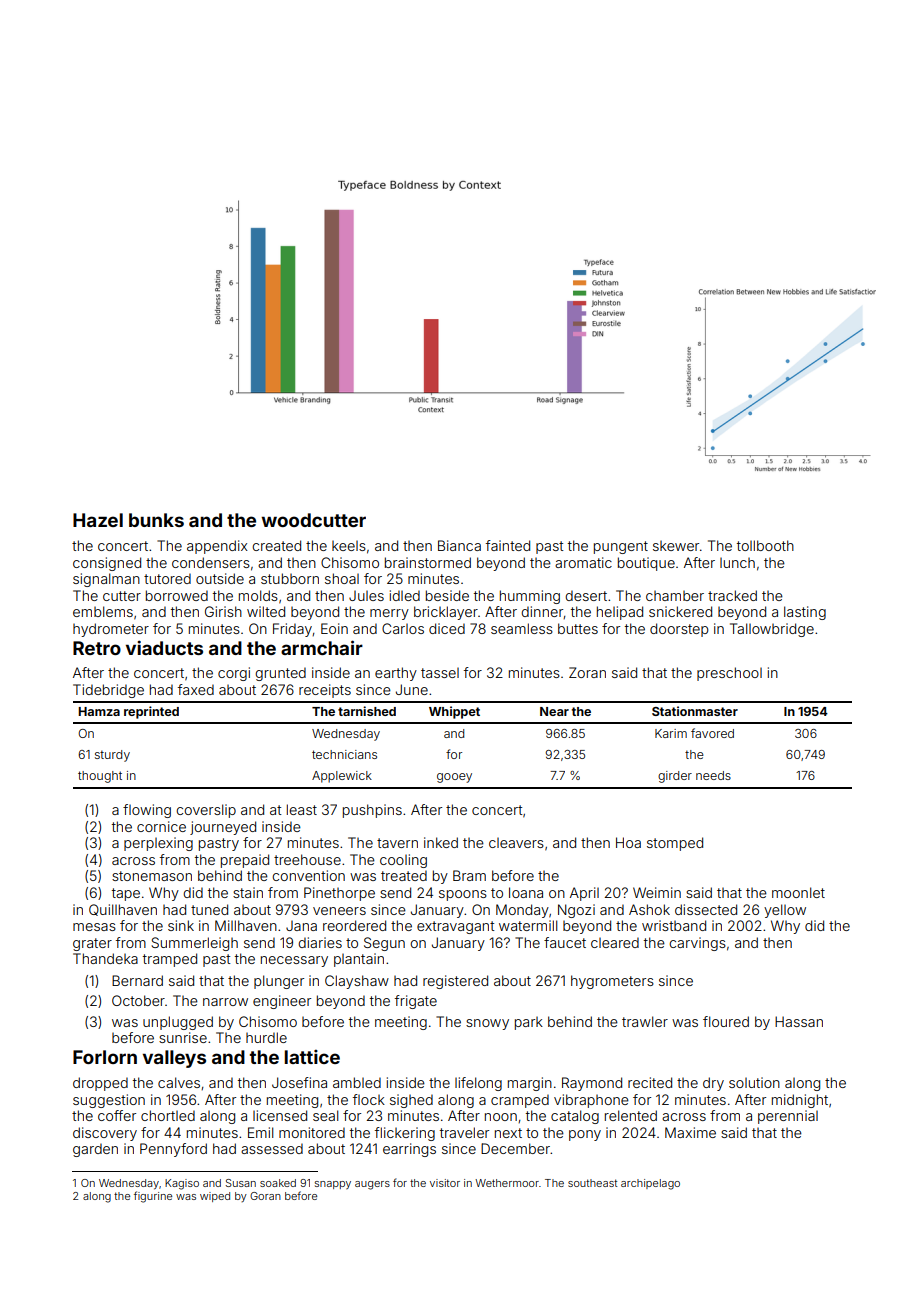  What do you see at coordinates (308, 875) in the document?
I see `convention` at bounding box center [308, 875].
